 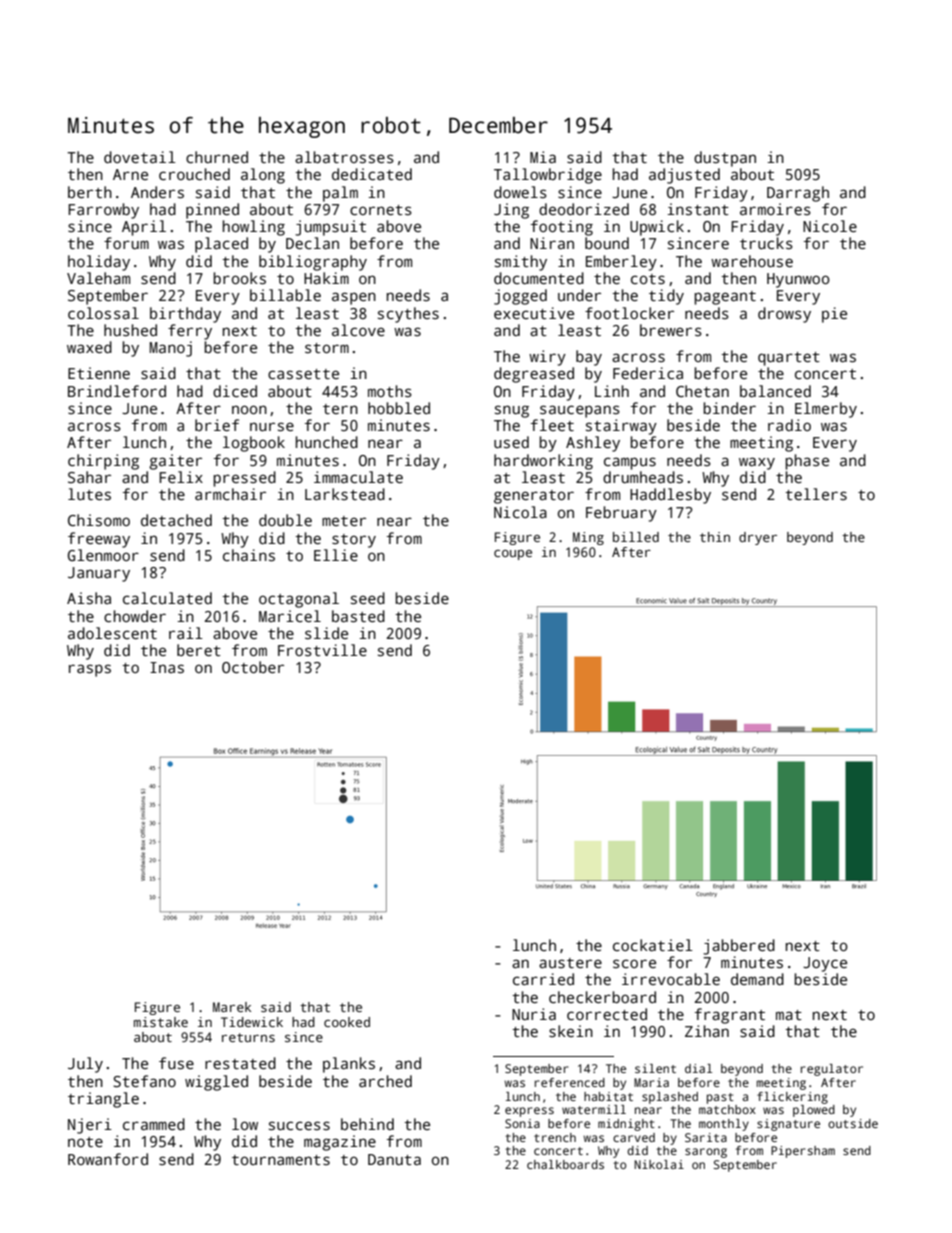 What do you see at coordinates (684, 176) in the screenshot?
I see `adjusted` at bounding box center [684, 176].
